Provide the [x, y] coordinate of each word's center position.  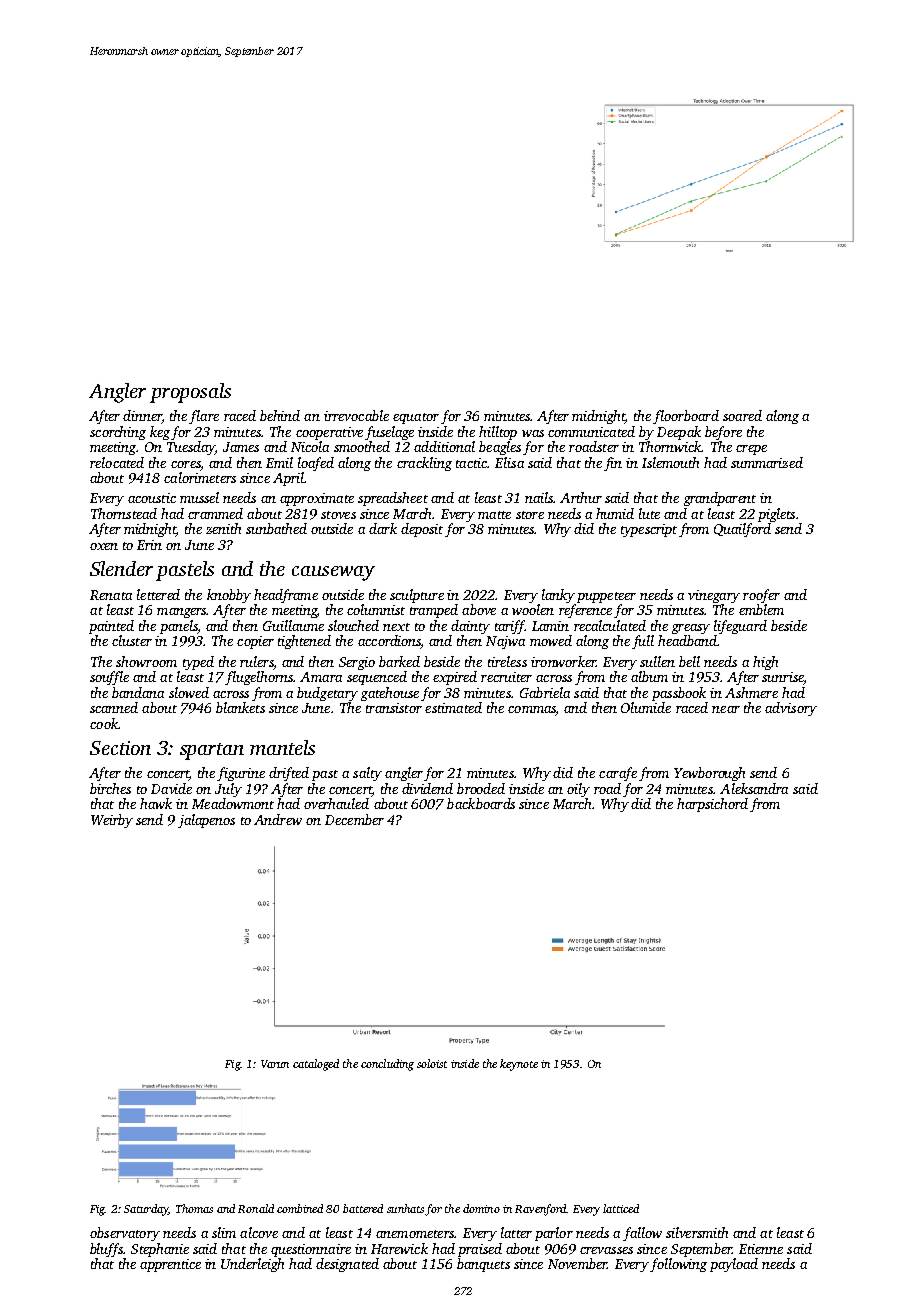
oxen [104, 546]
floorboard [686, 417]
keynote [519, 1065]
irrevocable [356, 415]
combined [300, 1208]
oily [578, 790]
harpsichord [712, 805]
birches [110, 788]
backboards [481, 803]
